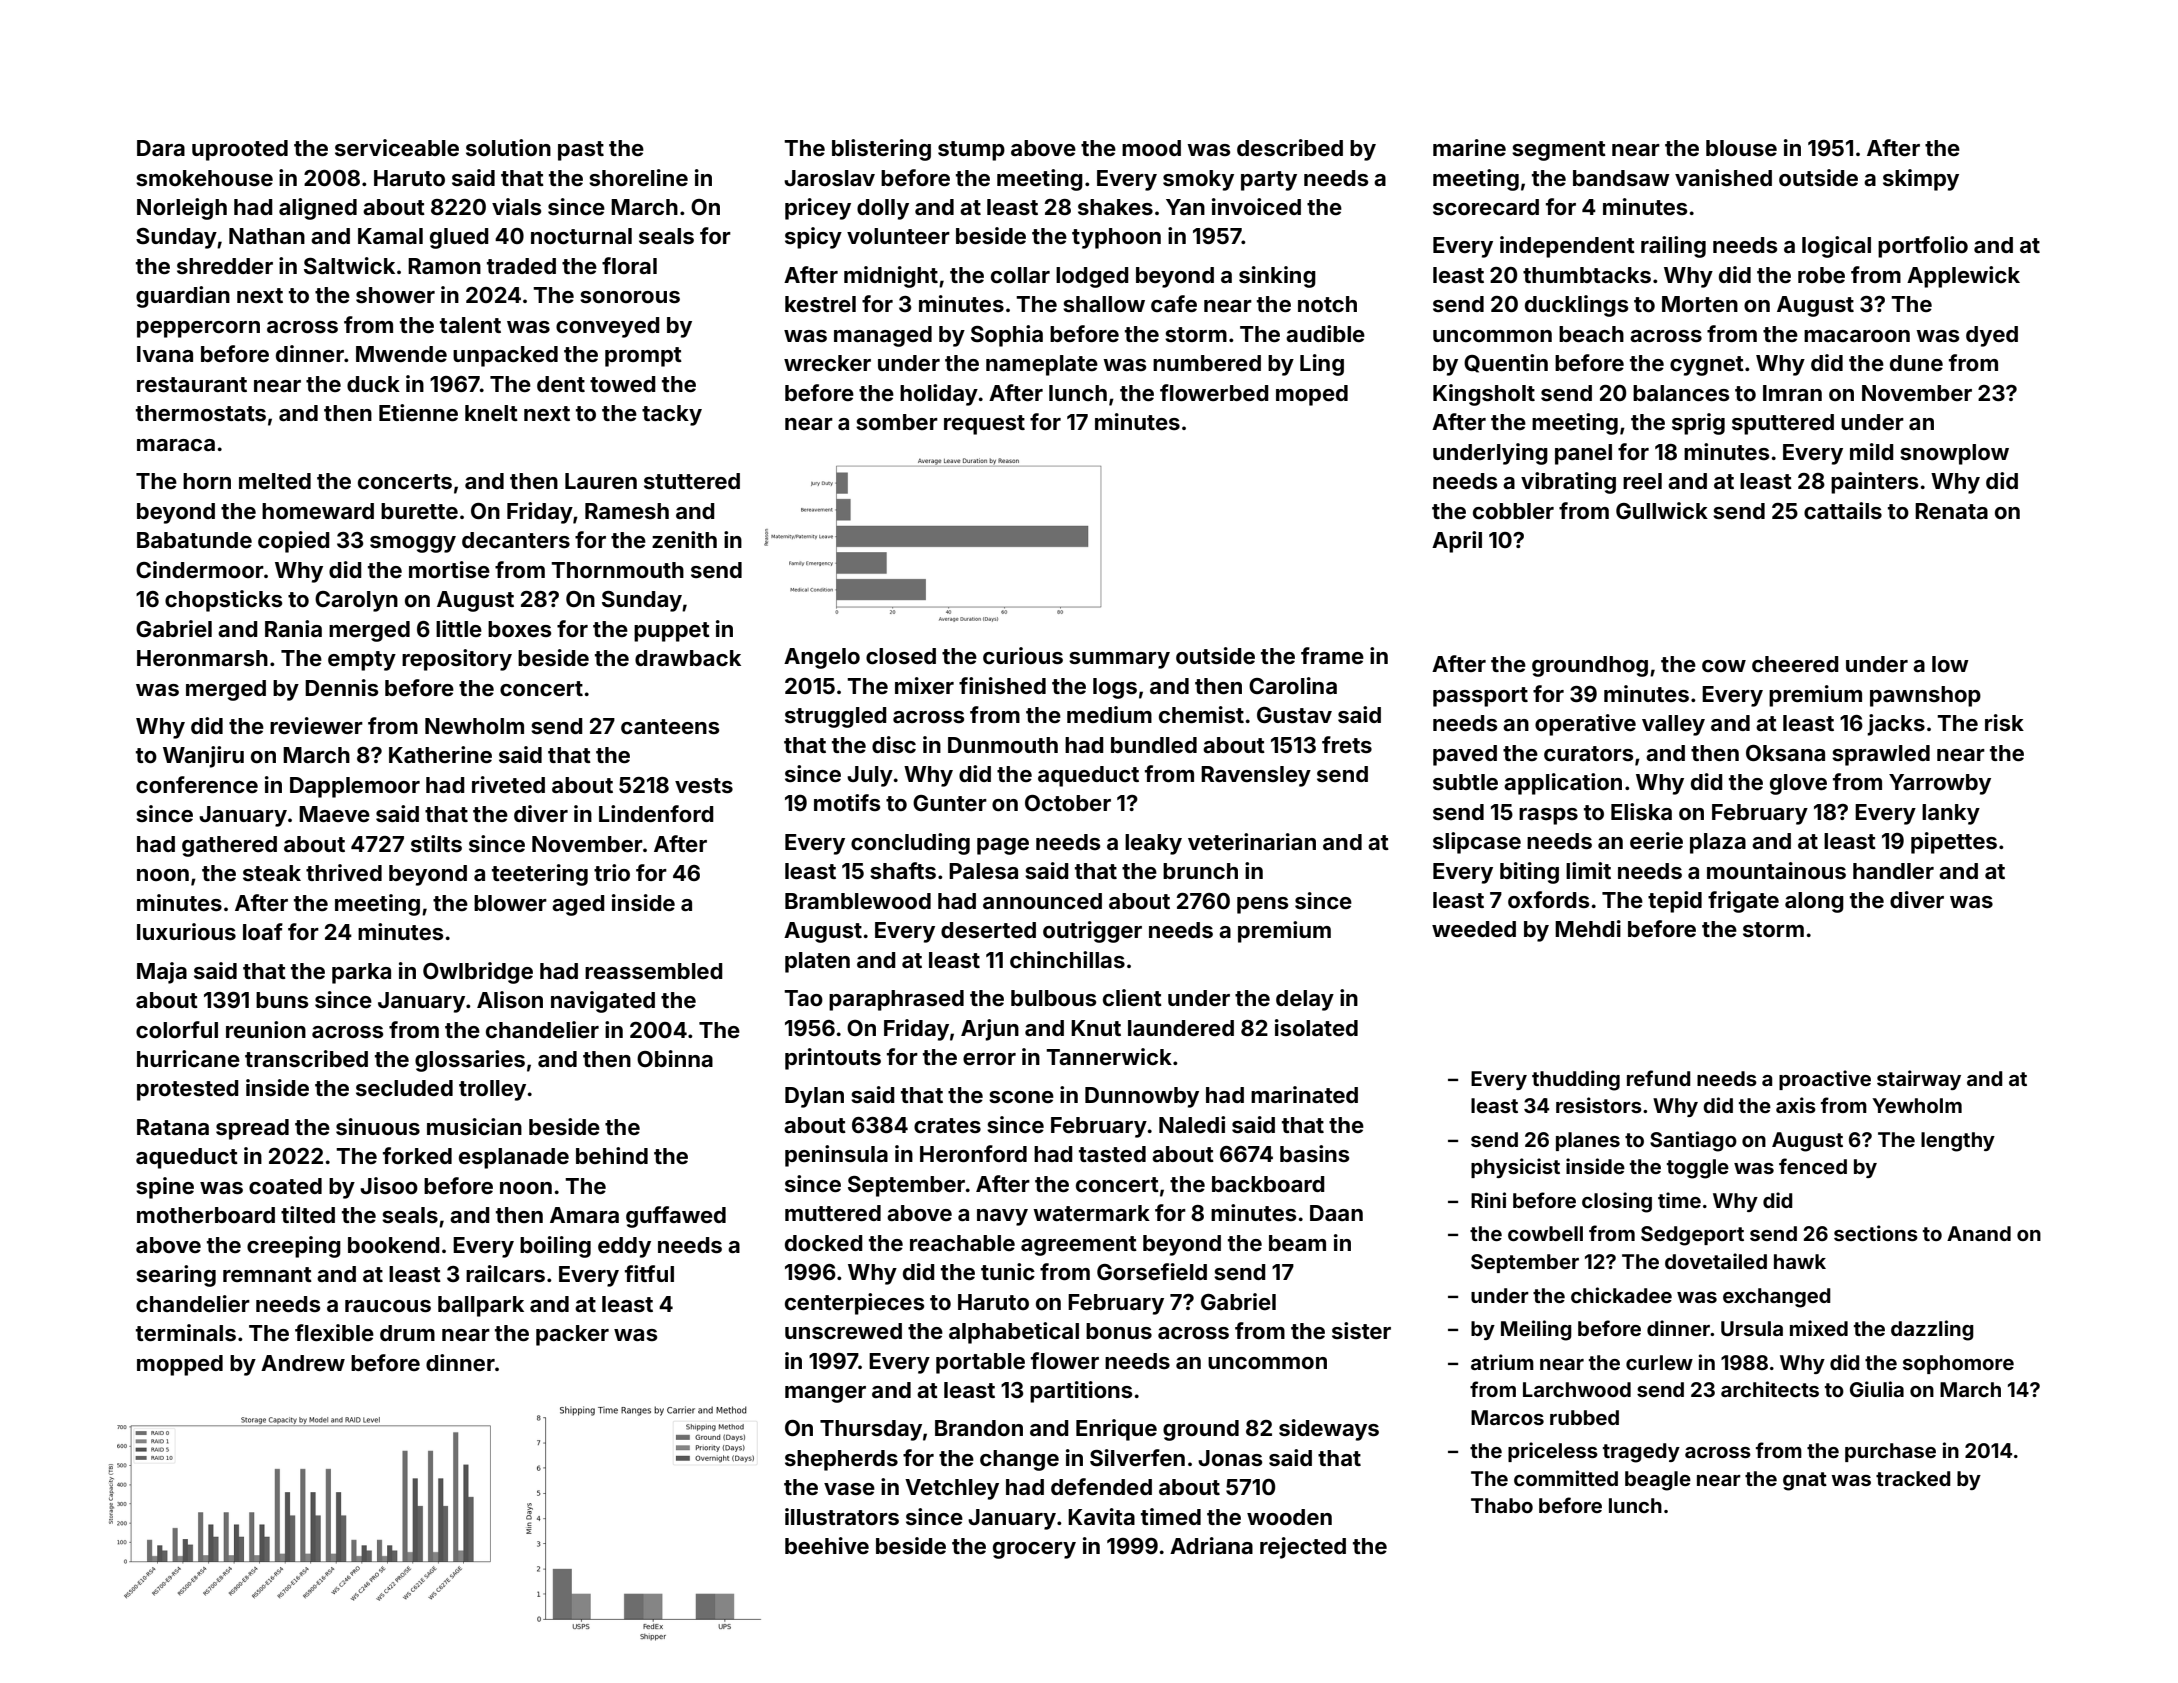 This image has height=1683, width=2178. I want to click on sputtered, so click(1783, 424).
